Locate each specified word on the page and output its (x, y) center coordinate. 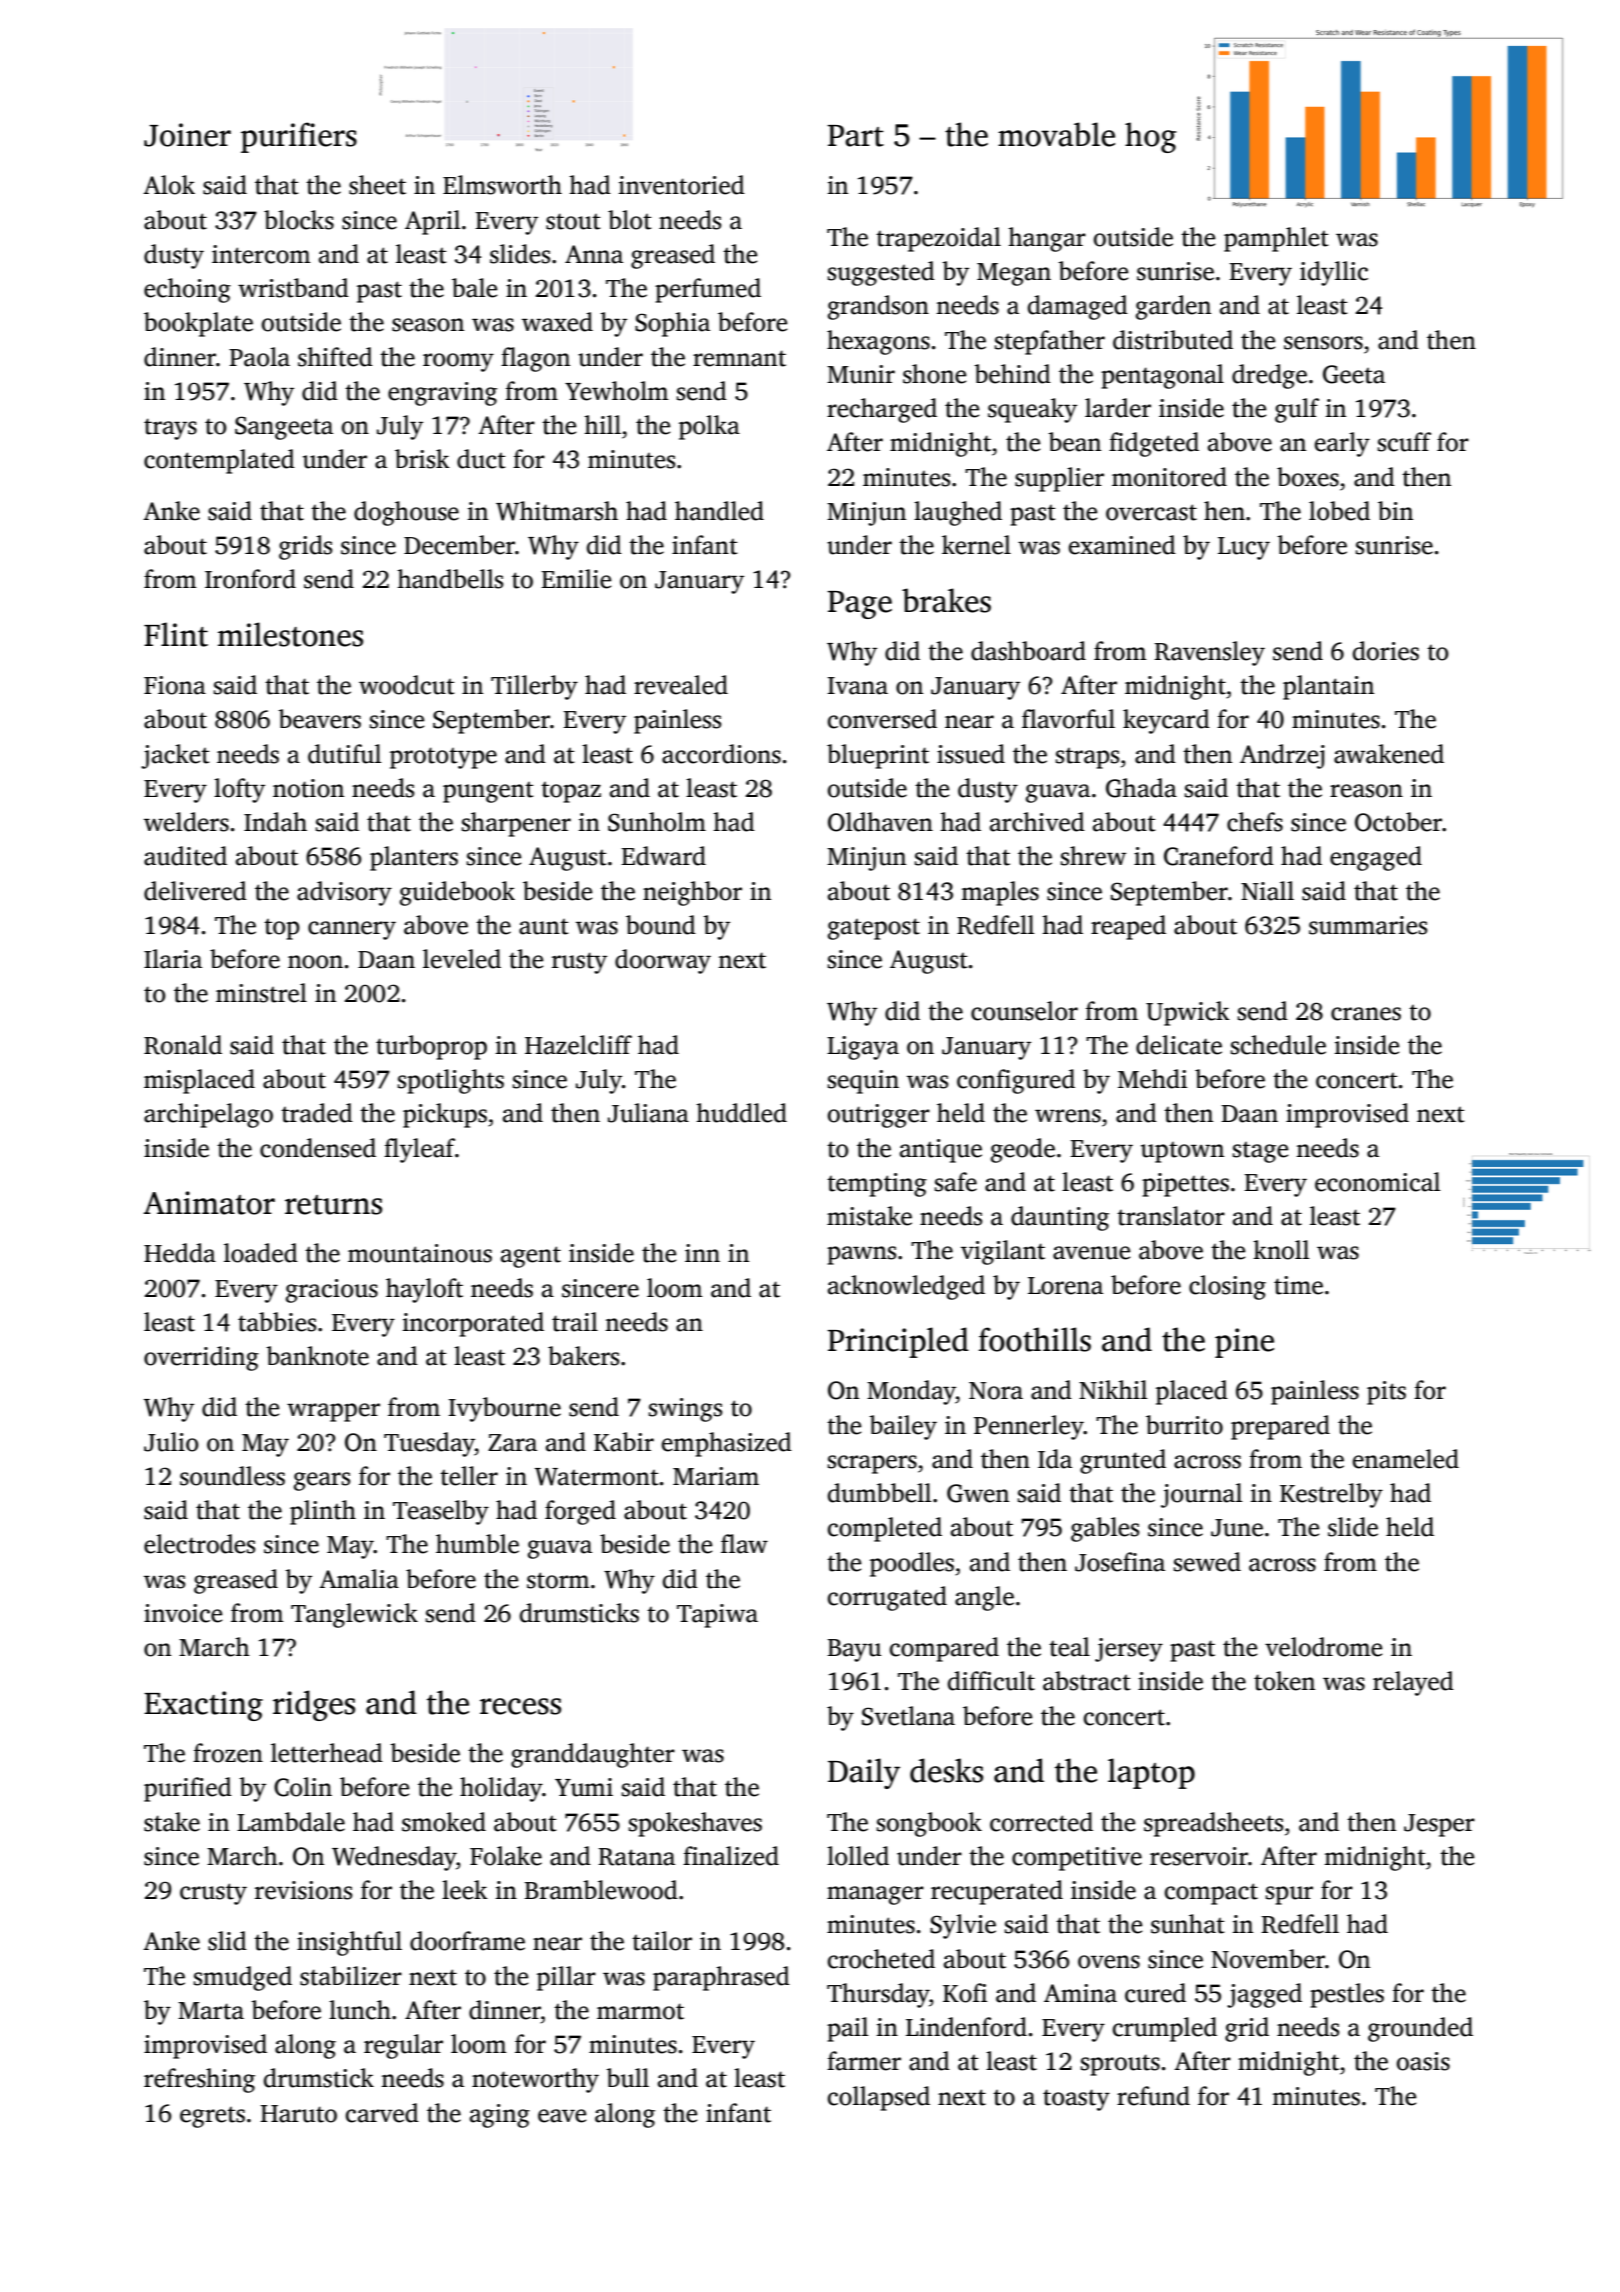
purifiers (299, 137)
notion (308, 788)
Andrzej (1282, 756)
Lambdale (291, 1822)
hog (1151, 137)
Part (855, 136)
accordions (721, 754)
